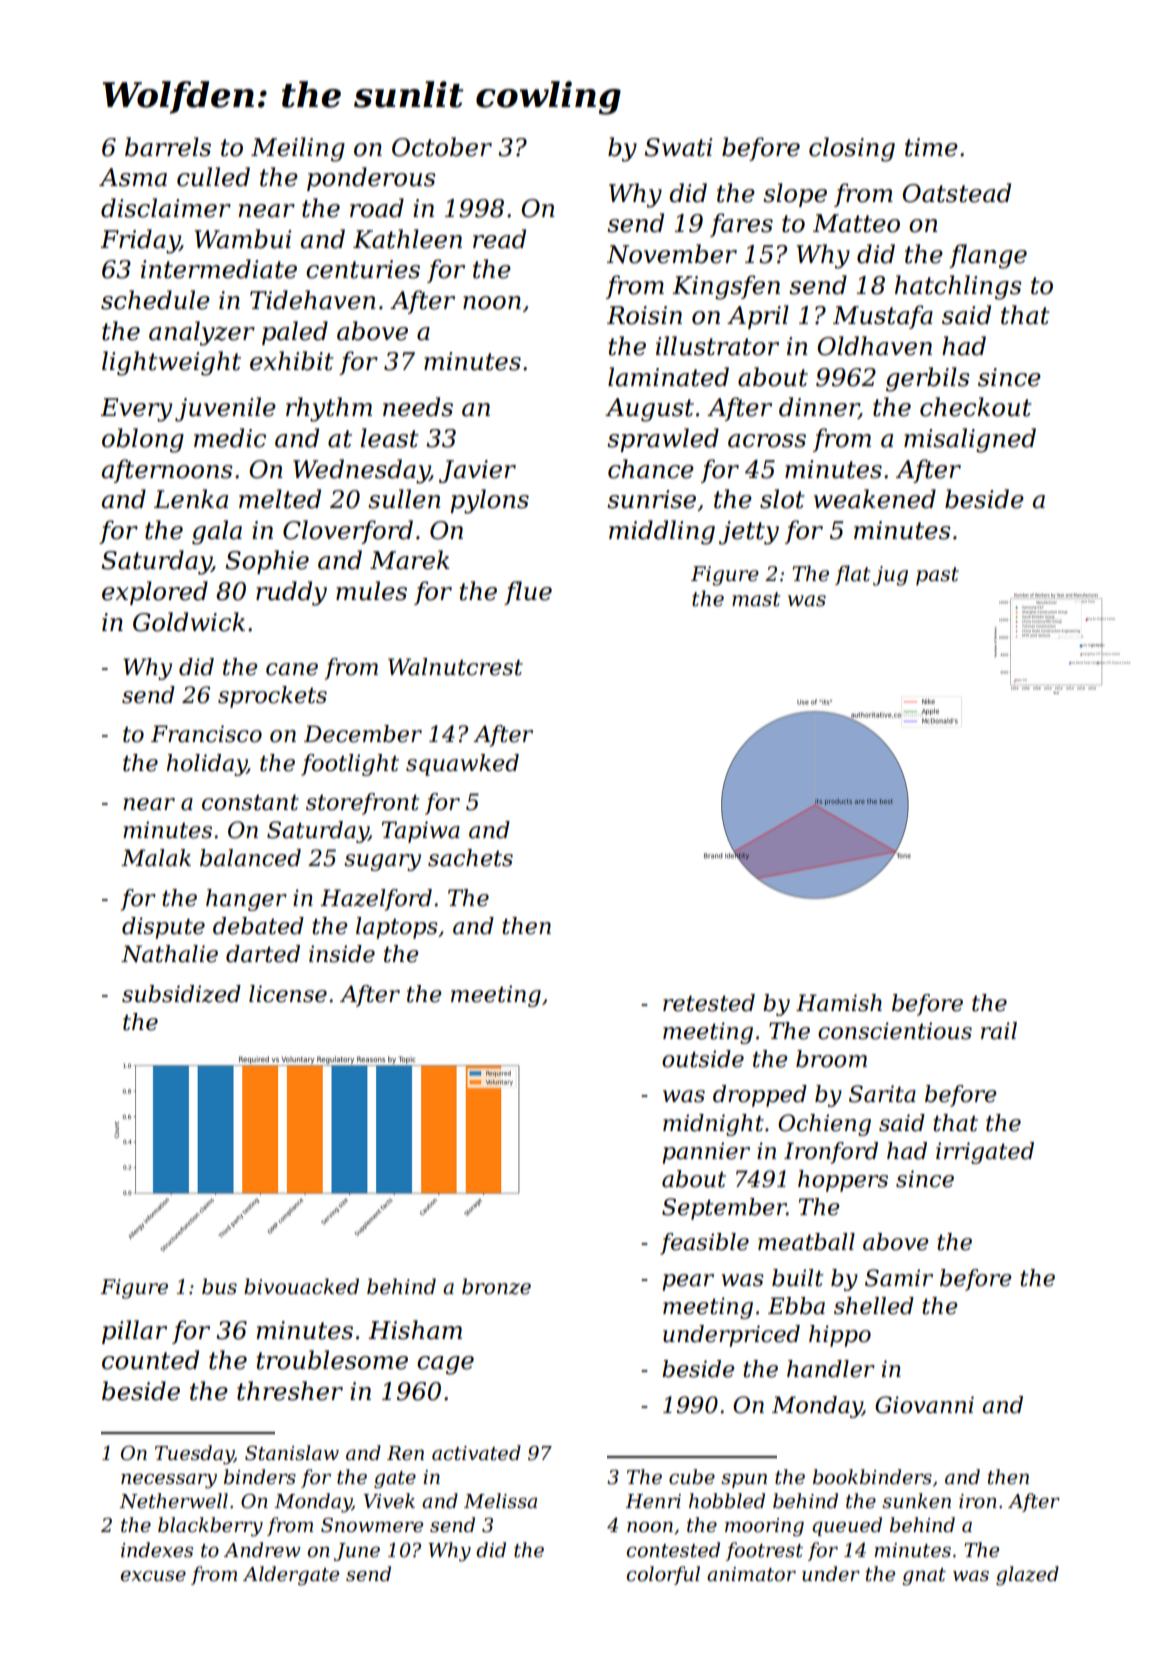 Image resolution: width=1165 pixels, height=1654 pixels. Describe the element at coordinates (751, 1574) in the screenshot. I see `animator` at that location.
